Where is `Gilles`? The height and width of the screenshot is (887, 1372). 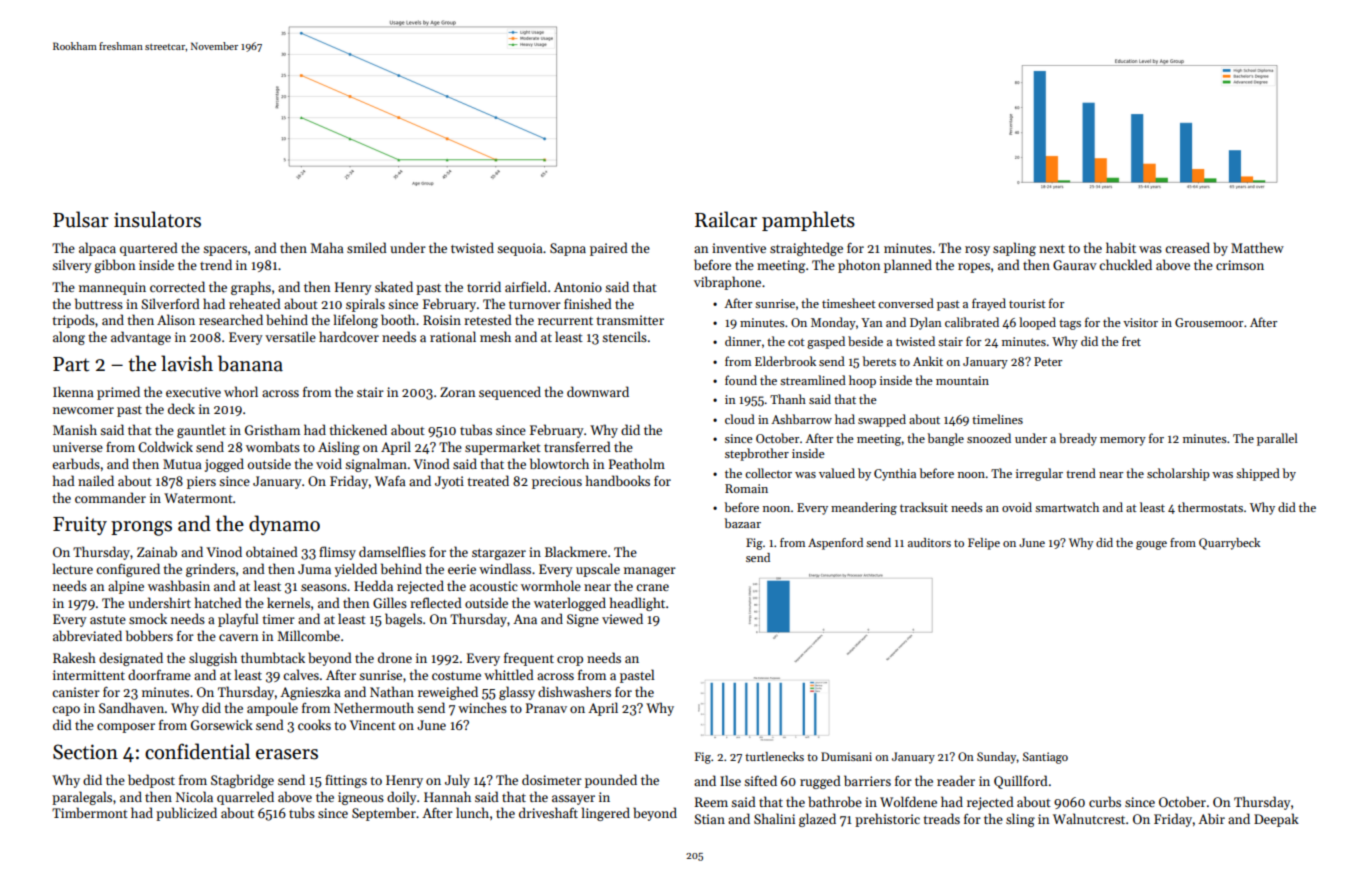 Gilles is located at coordinates (390, 602).
